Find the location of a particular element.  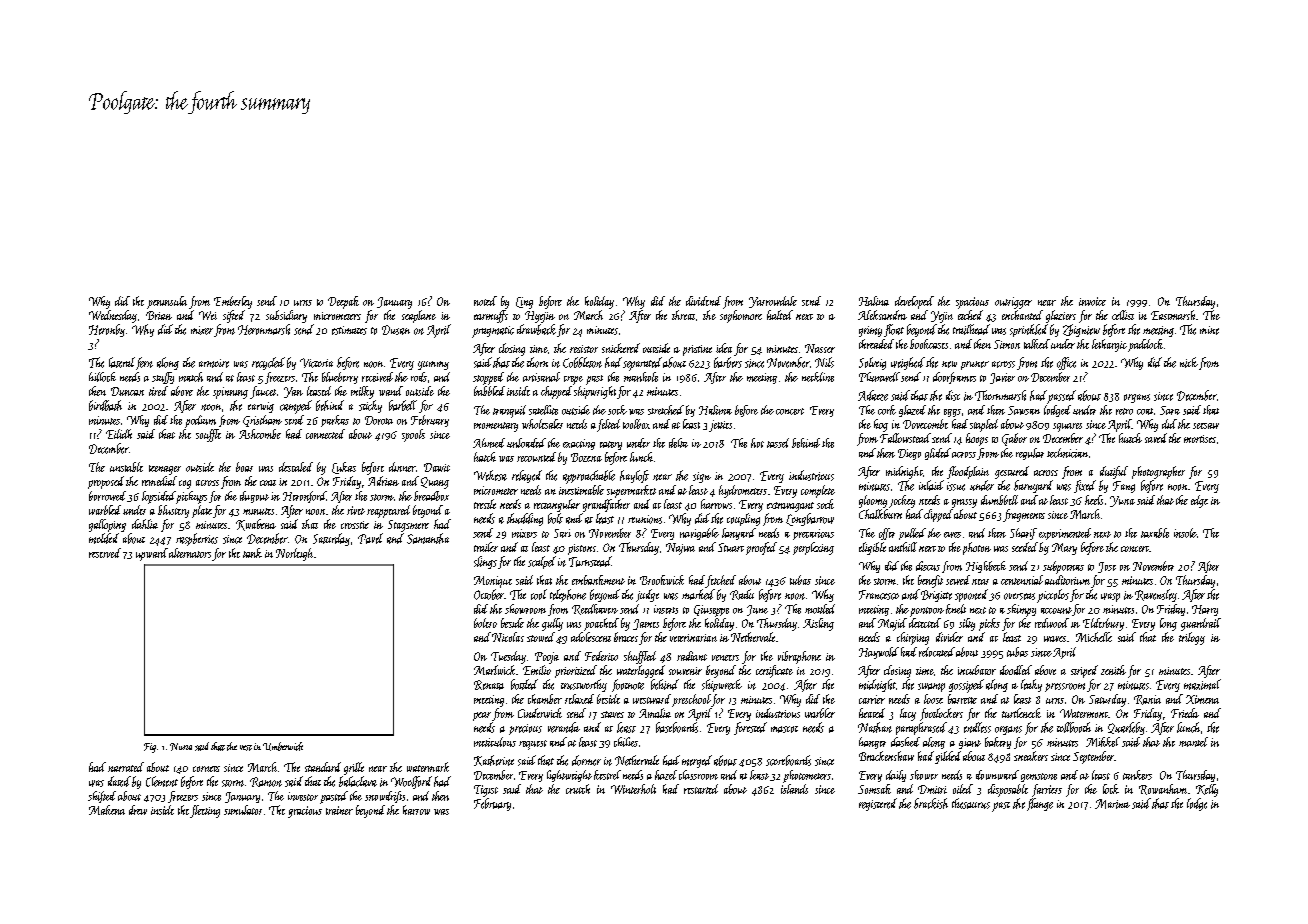

invoice is located at coordinates (1092, 301).
